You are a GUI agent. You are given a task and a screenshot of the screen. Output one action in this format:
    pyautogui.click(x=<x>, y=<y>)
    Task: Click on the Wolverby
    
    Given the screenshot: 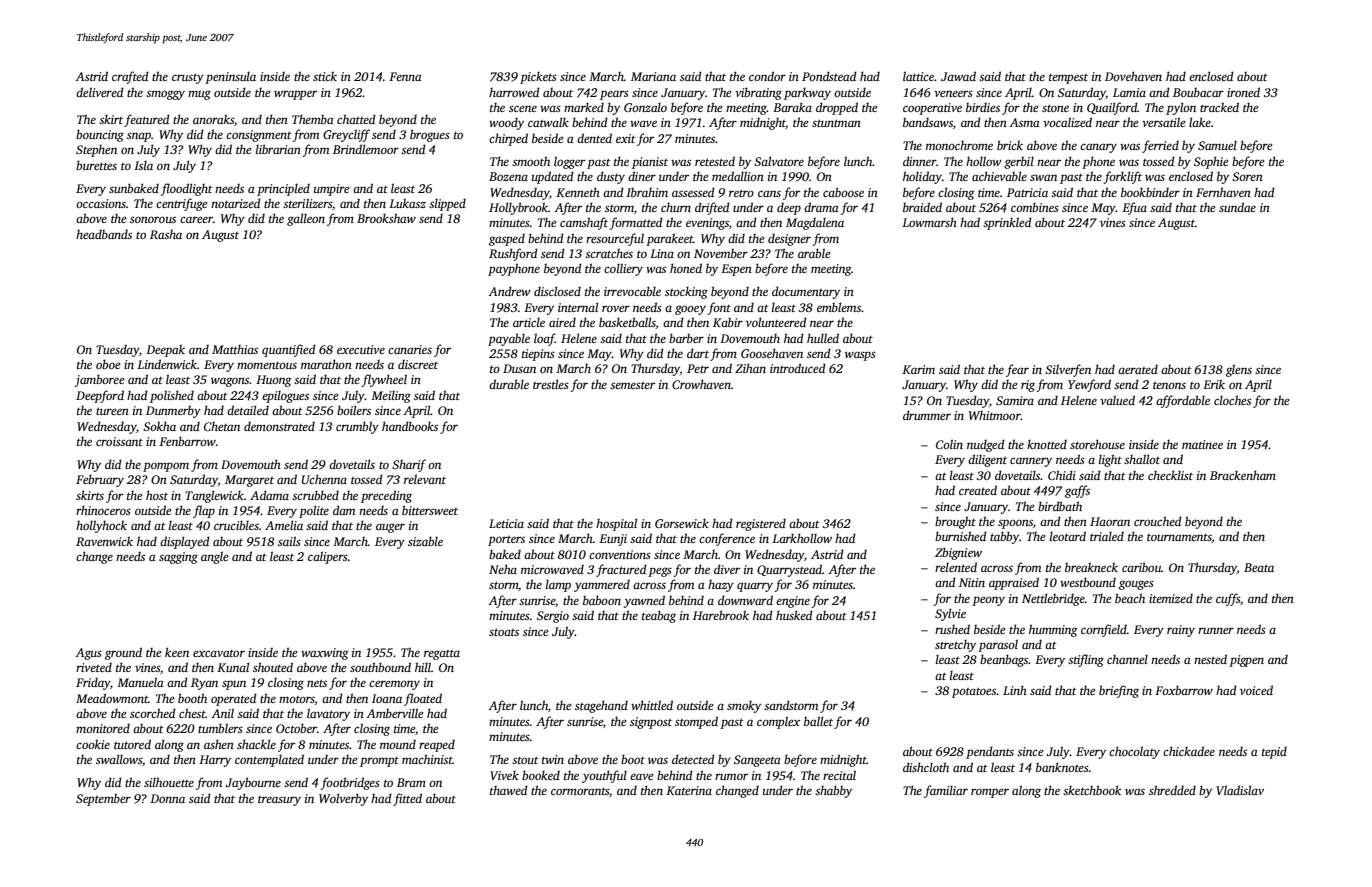 What is the action you would take?
    pyautogui.click(x=343, y=799)
